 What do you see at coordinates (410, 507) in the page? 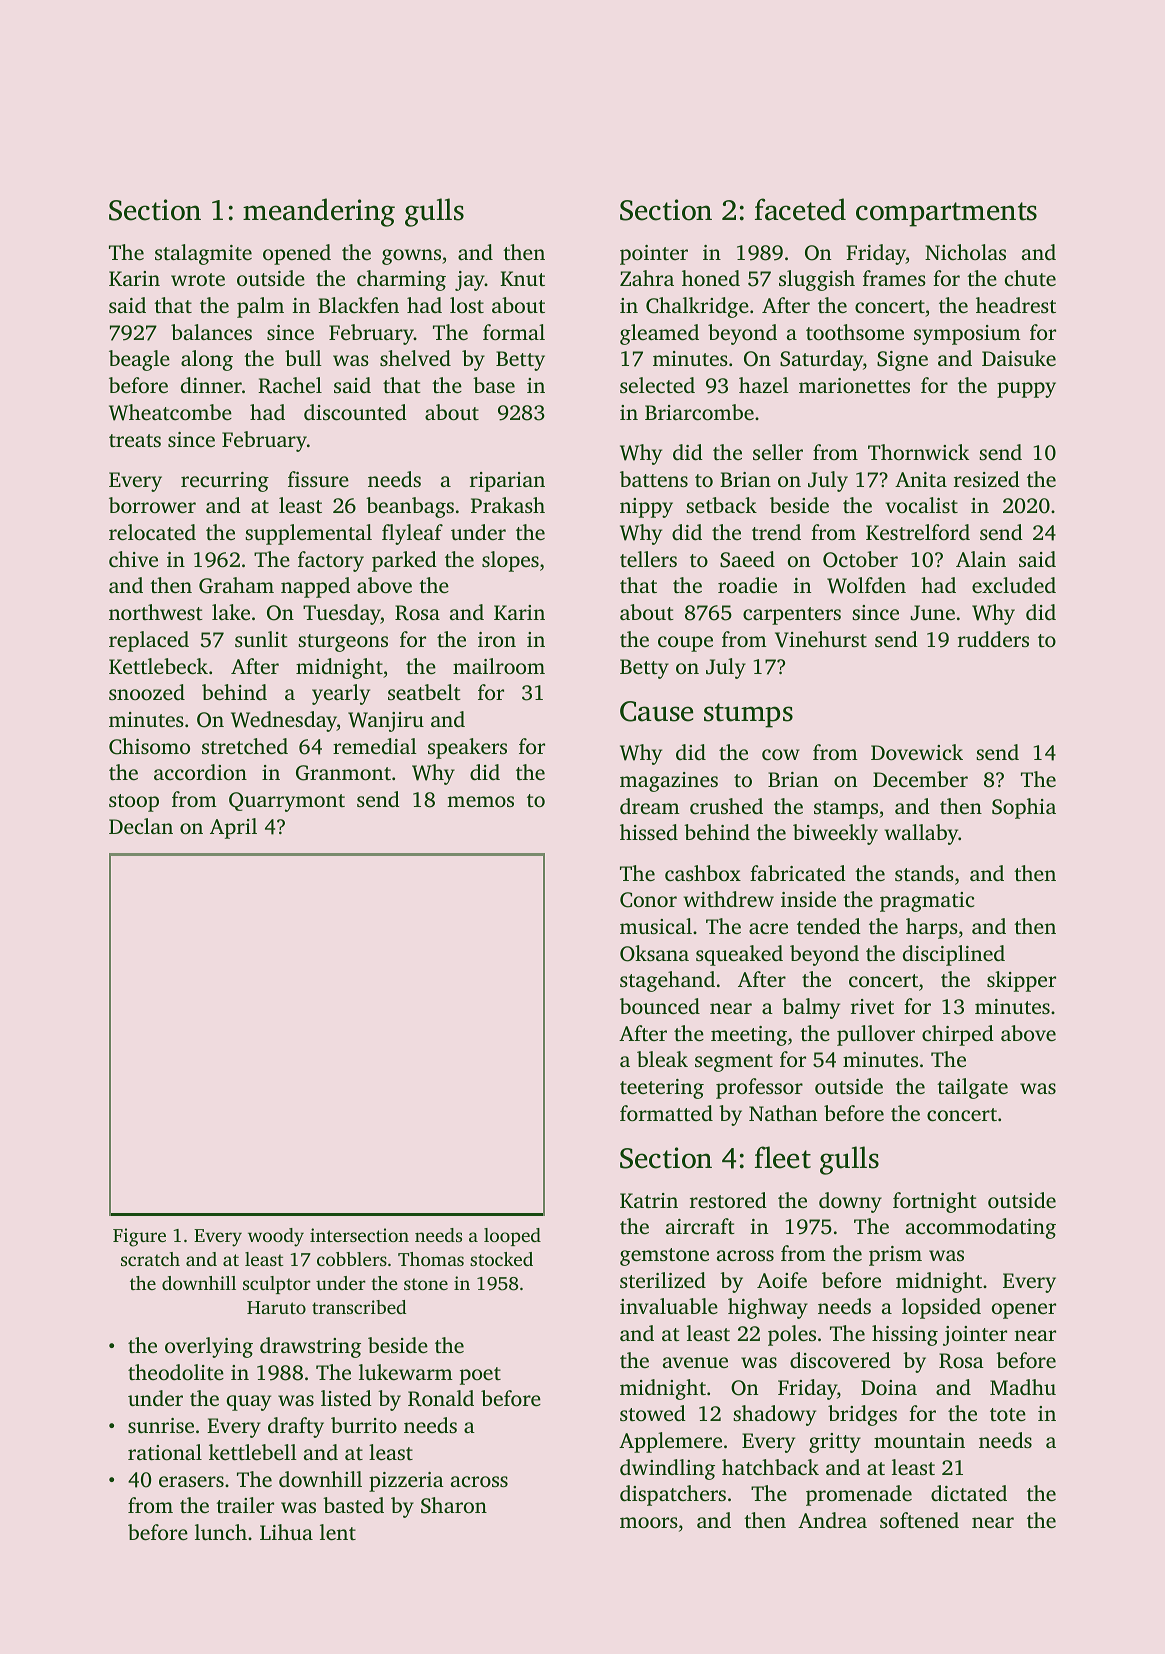
I see `beanbags` at bounding box center [410, 507].
